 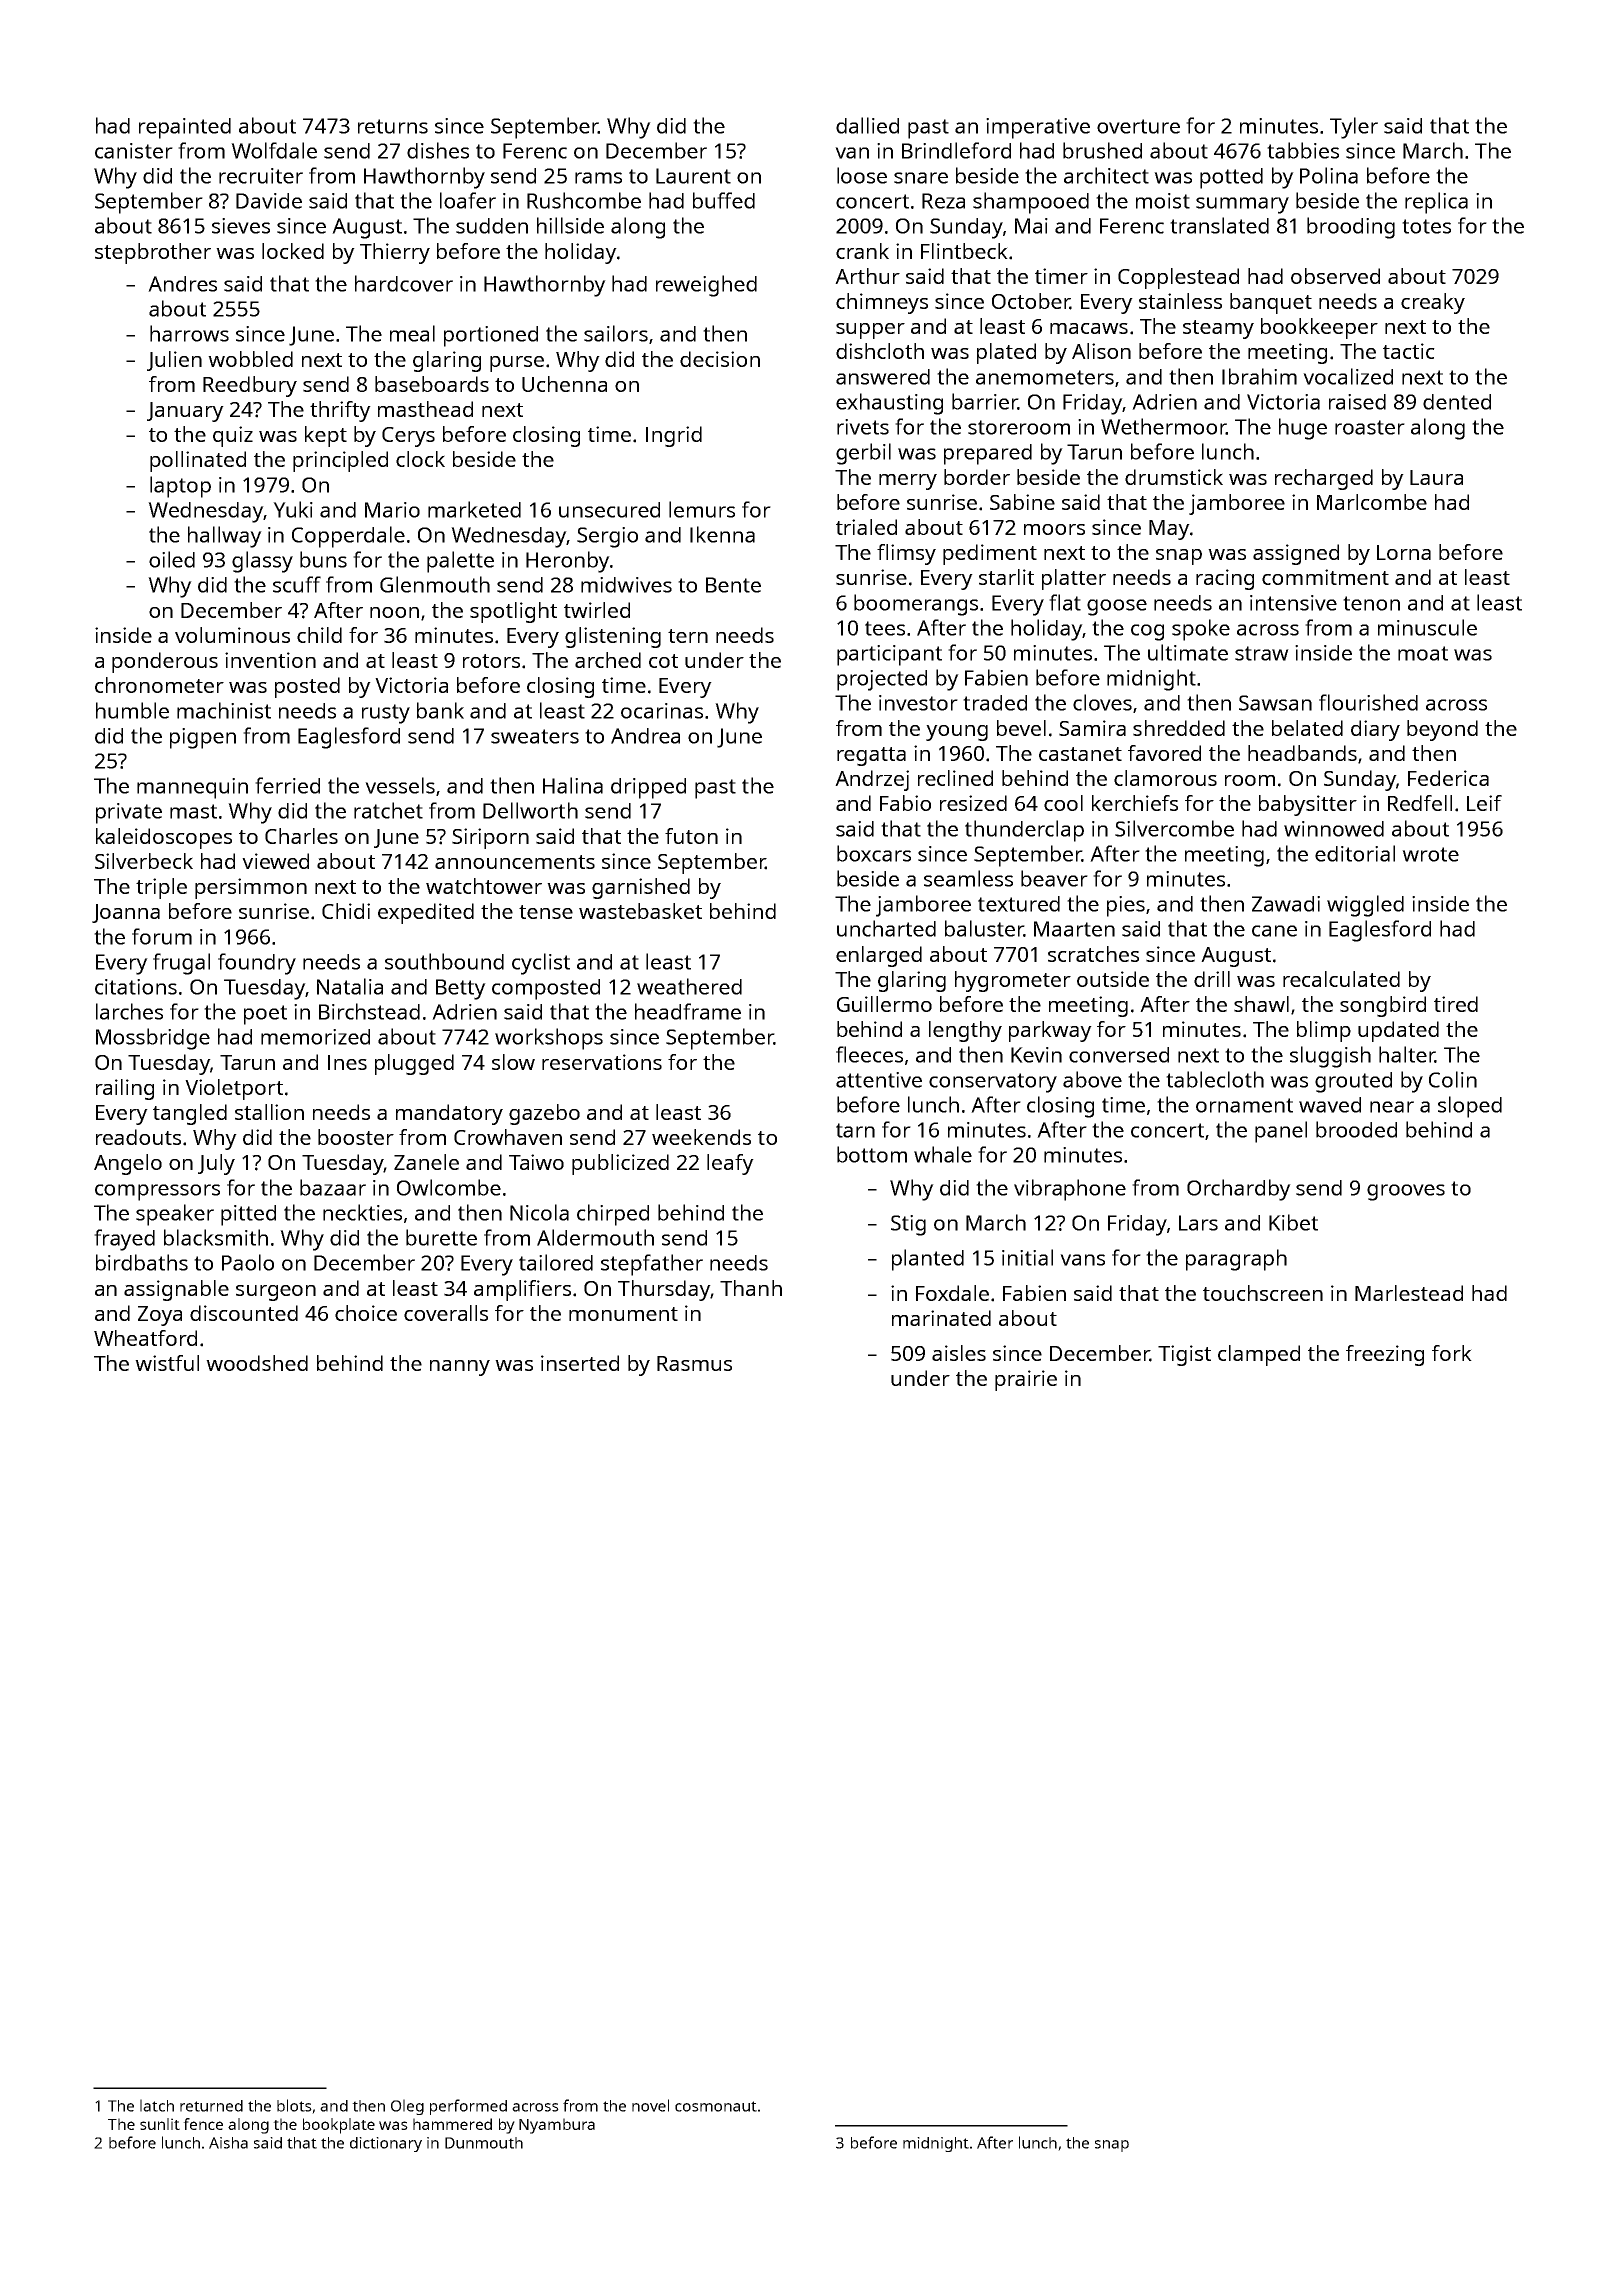 I want to click on boomerangs, so click(x=916, y=605).
